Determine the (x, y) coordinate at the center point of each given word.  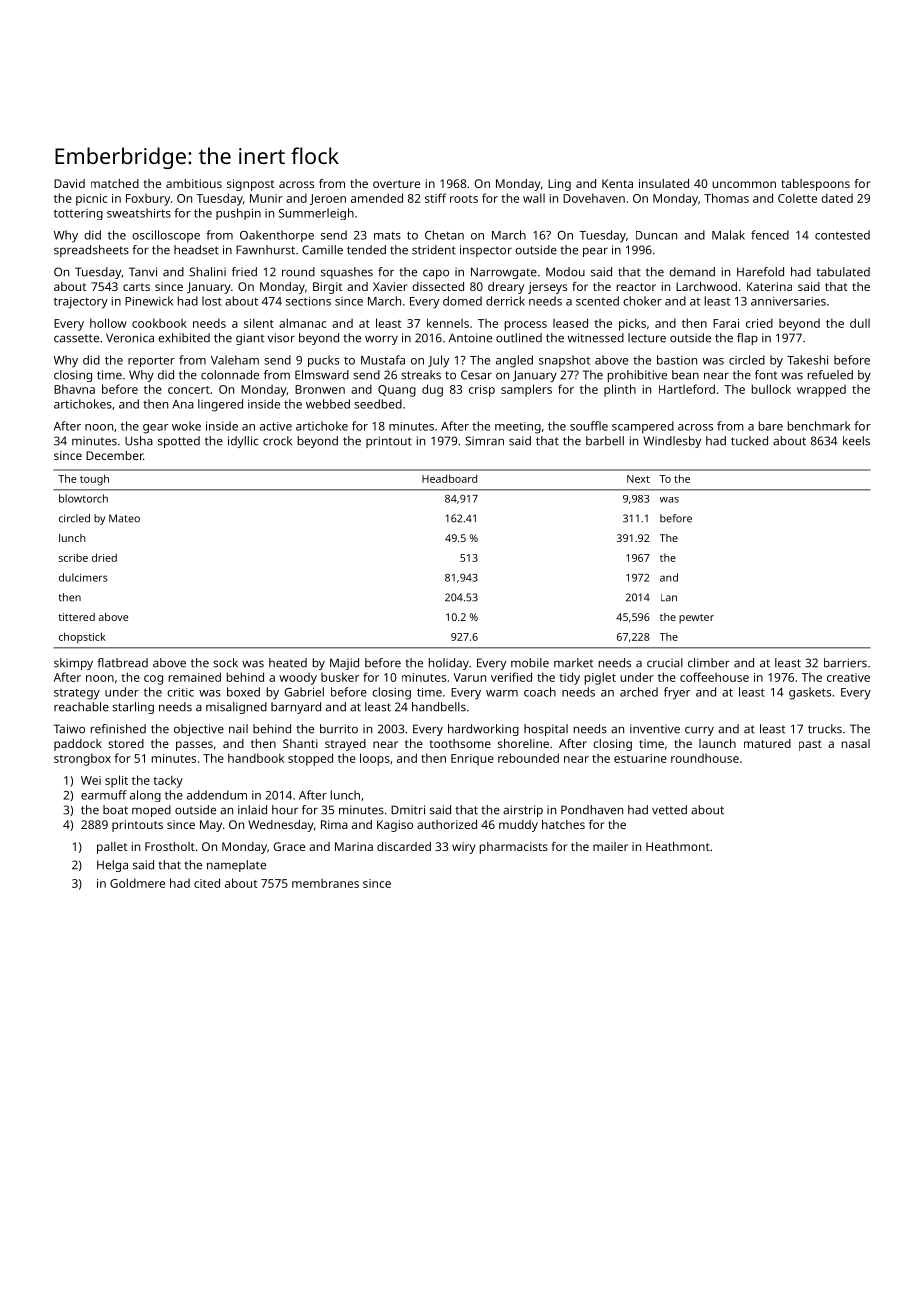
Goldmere (137, 883)
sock (225, 663)
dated (837, 198)
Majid (344, 664)
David (69, 183)
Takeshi (807, 360)
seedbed (378, 404)
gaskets (810, 693)
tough (94, 480)
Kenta (617, 183)
